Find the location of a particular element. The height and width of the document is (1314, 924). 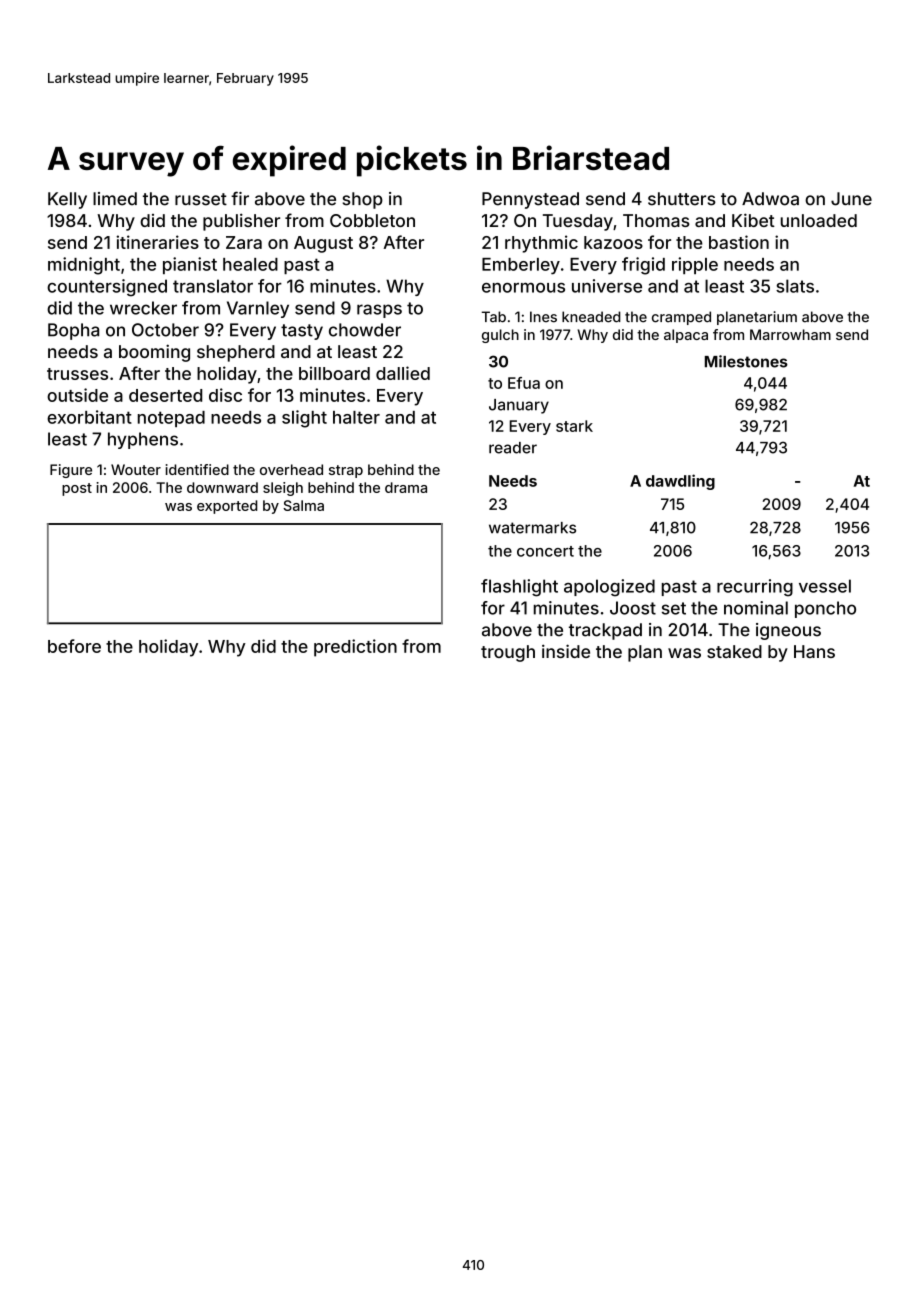

slight is located at coordinates (304, 419).
